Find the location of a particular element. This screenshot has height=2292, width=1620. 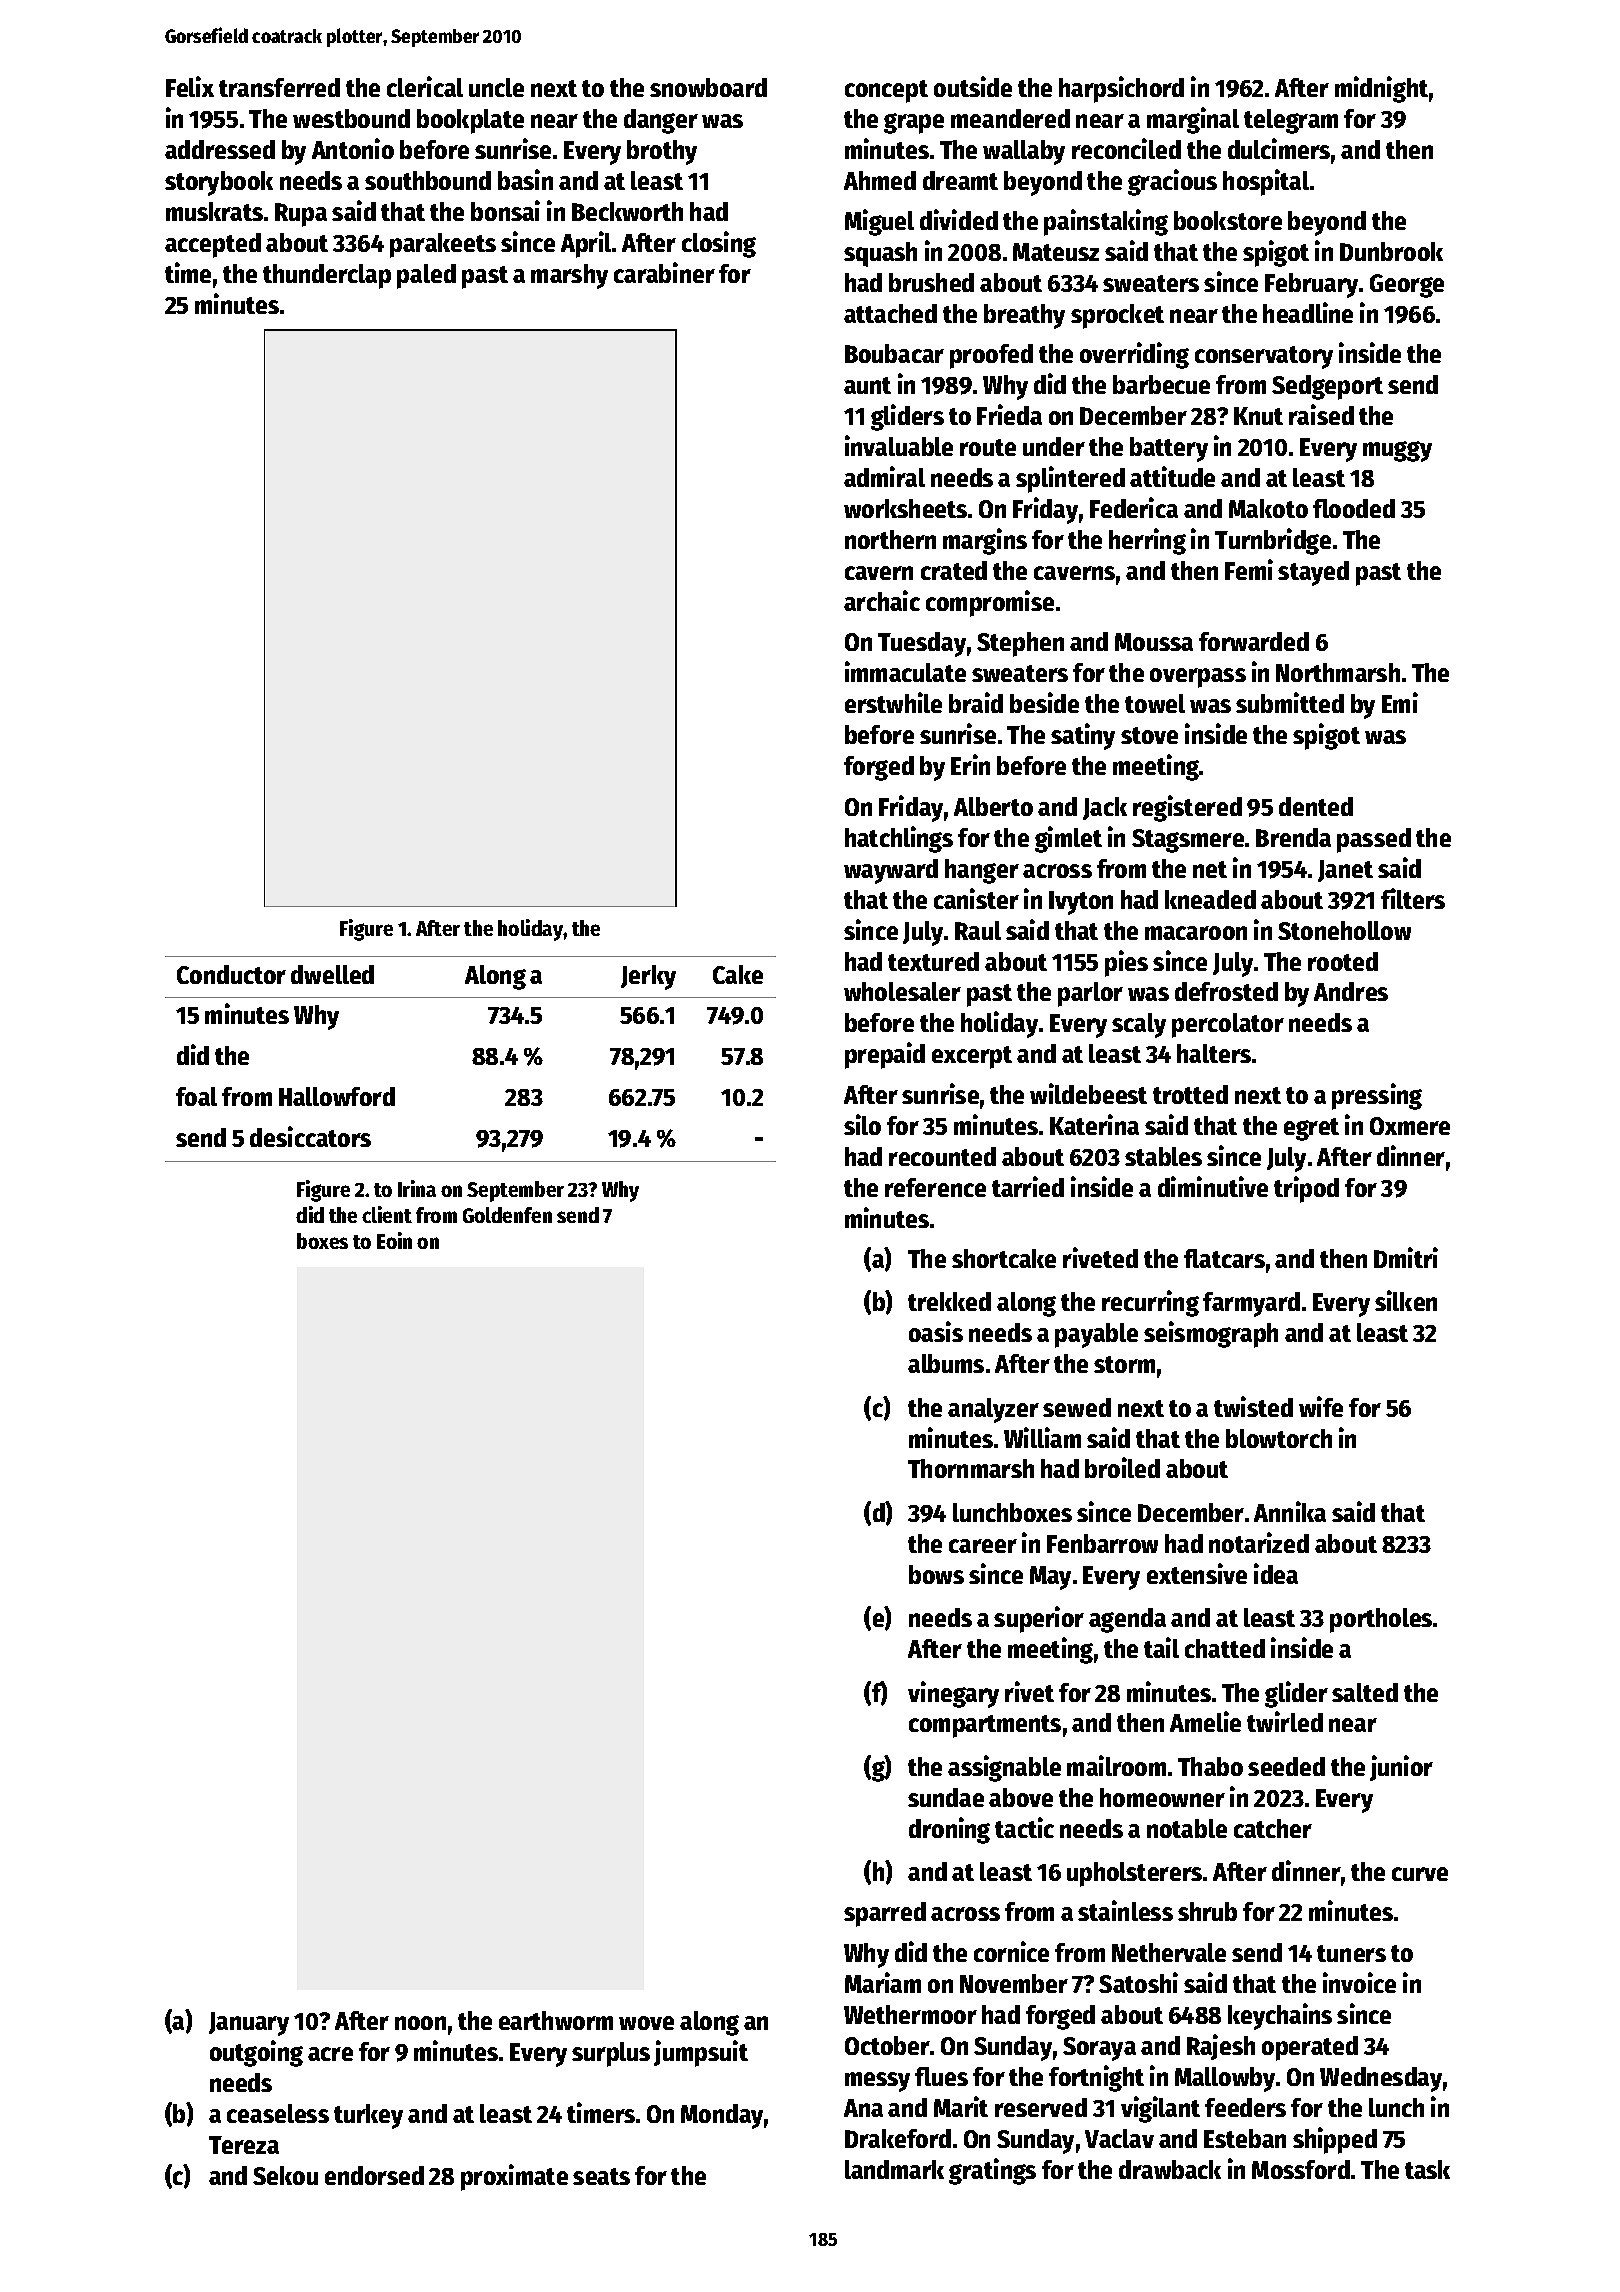

clerical is located at coordinates (425, 86).
